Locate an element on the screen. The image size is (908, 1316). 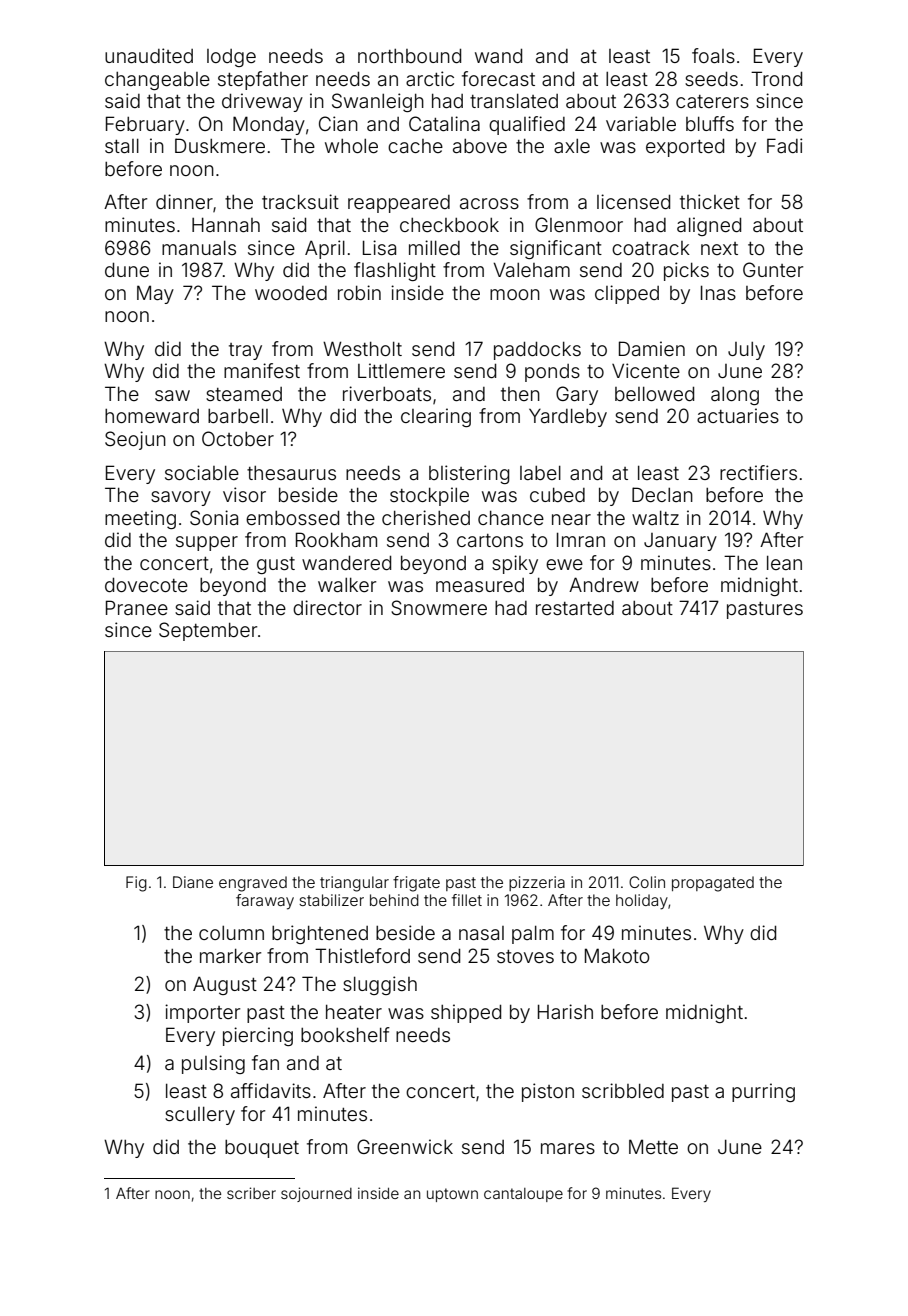
Declan is located at coordinates (662, 494).
